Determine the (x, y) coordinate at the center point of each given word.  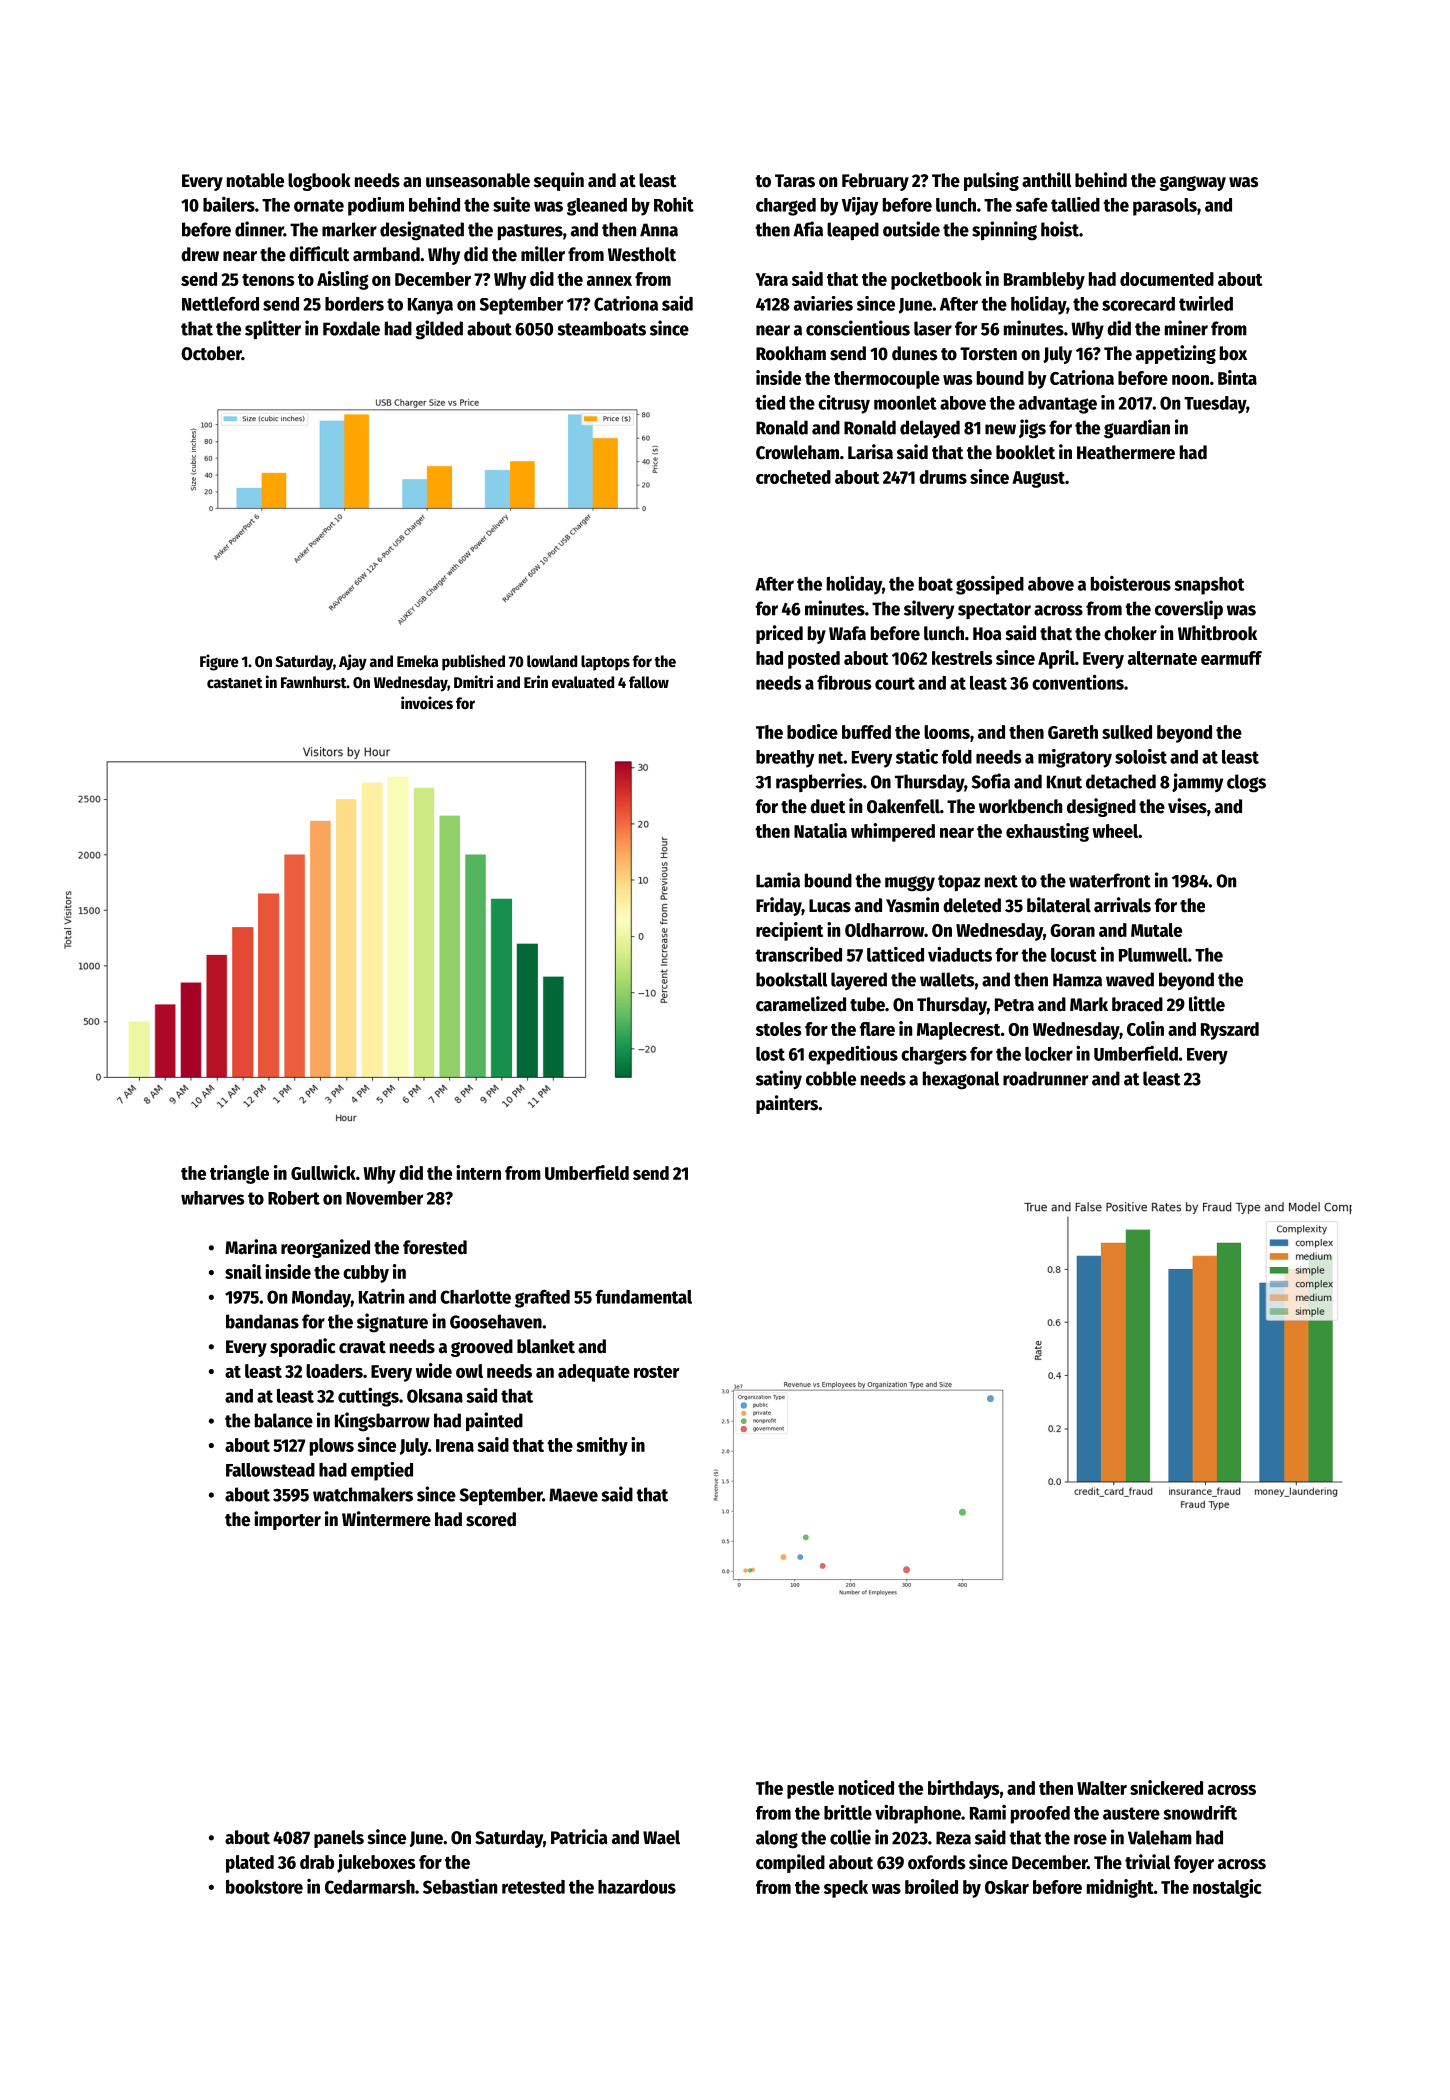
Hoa (987, 634)
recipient (789, 931)
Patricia (579, 1837)
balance (284, 1420)
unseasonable (478, 180)
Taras (795, 181)
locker (1049, 1054)
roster (657, 1372)
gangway (1192, 183)
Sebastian (460, 1886)
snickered (1166, 1787)
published (473, 662)
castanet (234, 683)
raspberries (819, 782)
